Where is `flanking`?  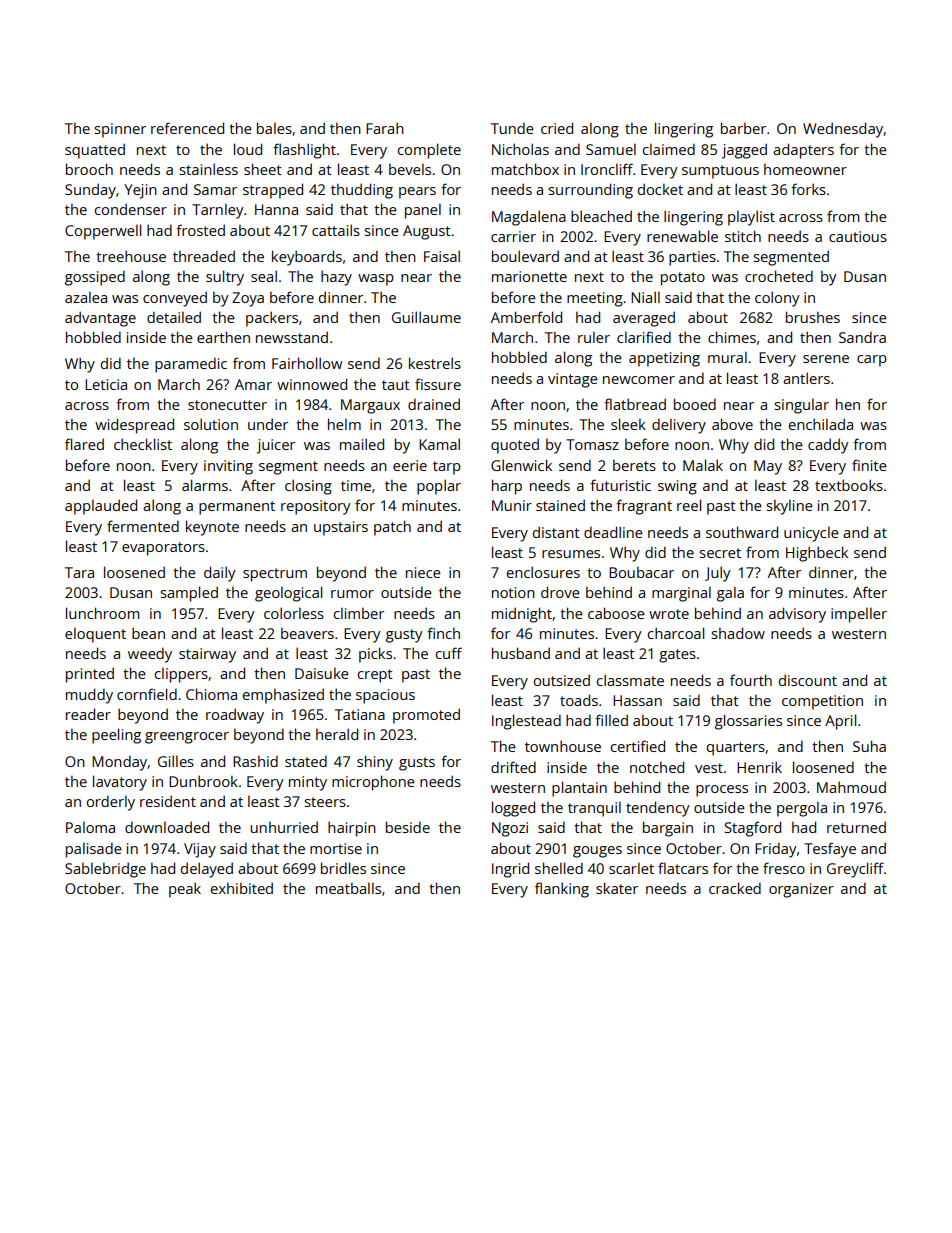 flanking is located at coordinates (562, 890).
